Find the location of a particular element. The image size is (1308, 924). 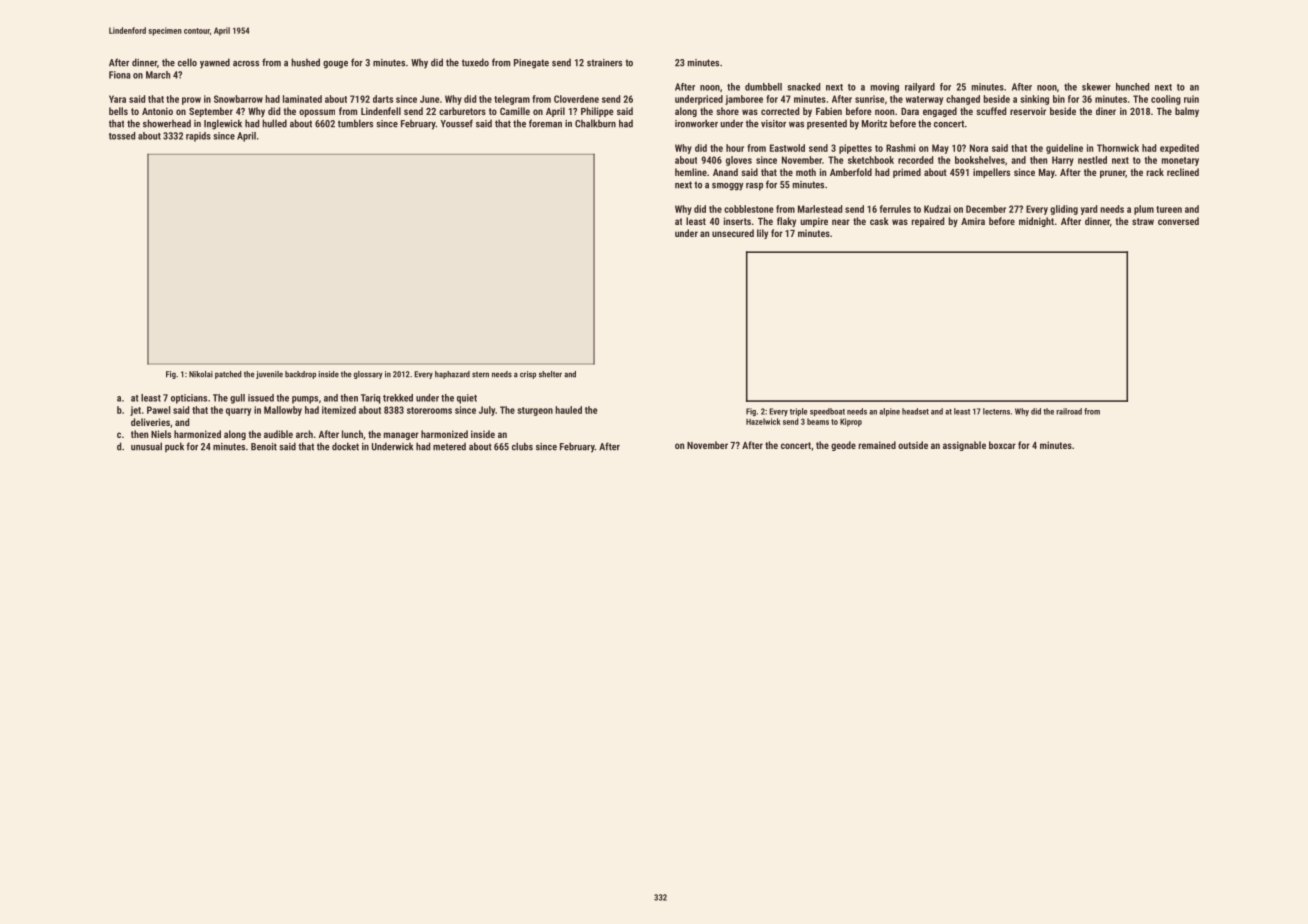

rack is located at coordinates (1155, 172).
